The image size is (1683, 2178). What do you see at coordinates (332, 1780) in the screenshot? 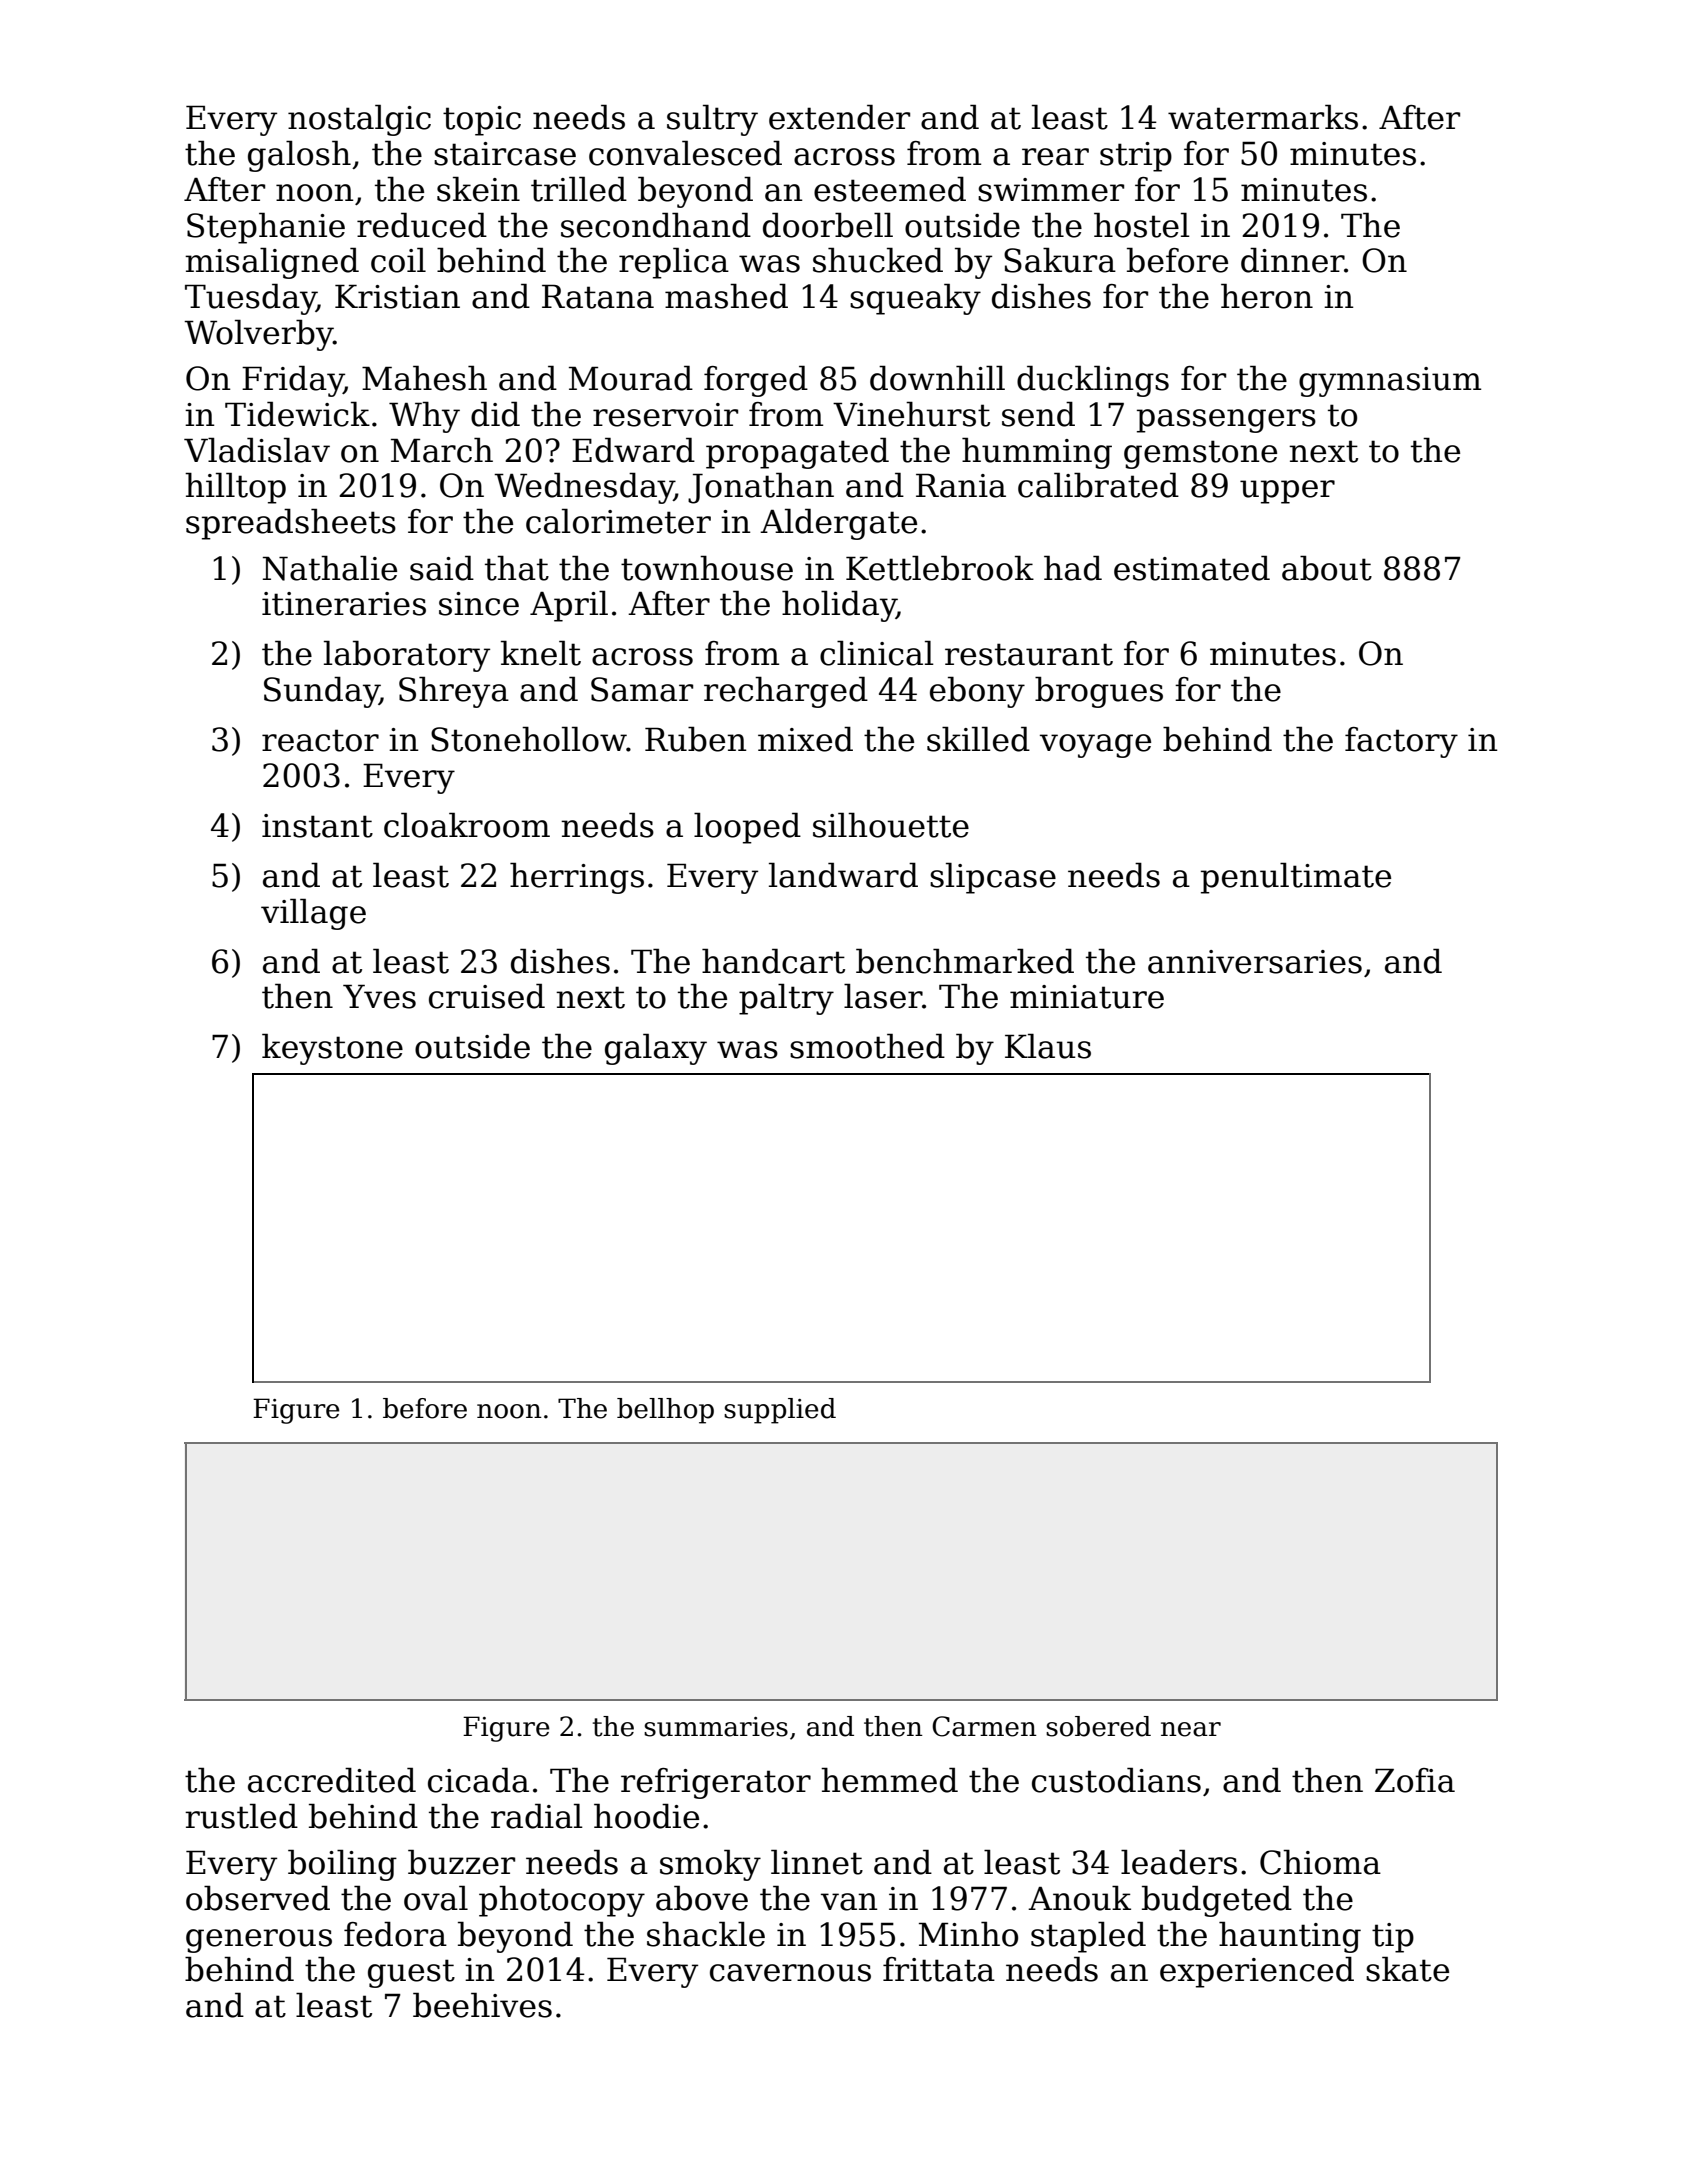
I see `accredited` at bounding box center [332, 1780].
